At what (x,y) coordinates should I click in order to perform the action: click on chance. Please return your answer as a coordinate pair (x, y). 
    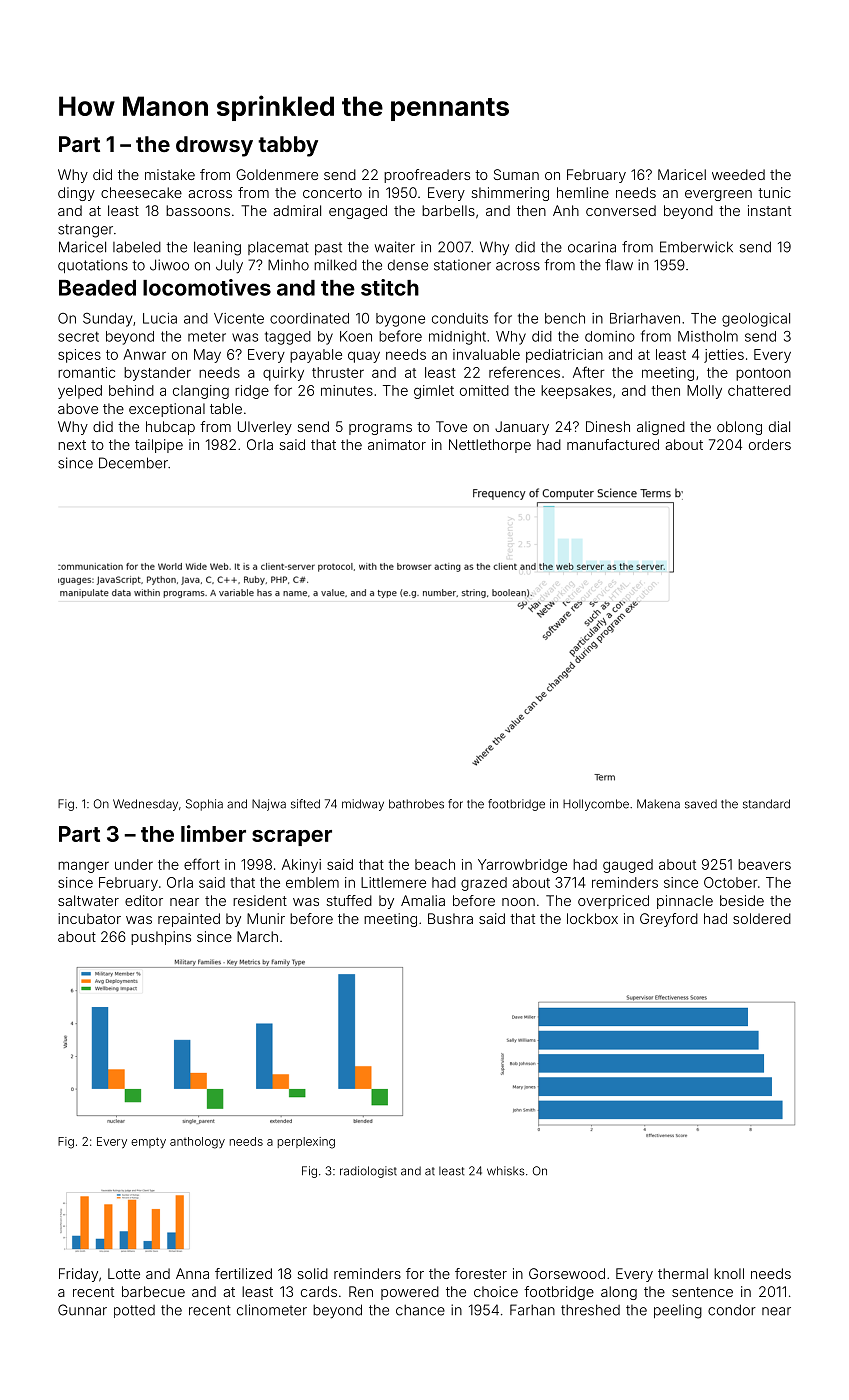
    Looking at the image, I should click on (420, 1310).
